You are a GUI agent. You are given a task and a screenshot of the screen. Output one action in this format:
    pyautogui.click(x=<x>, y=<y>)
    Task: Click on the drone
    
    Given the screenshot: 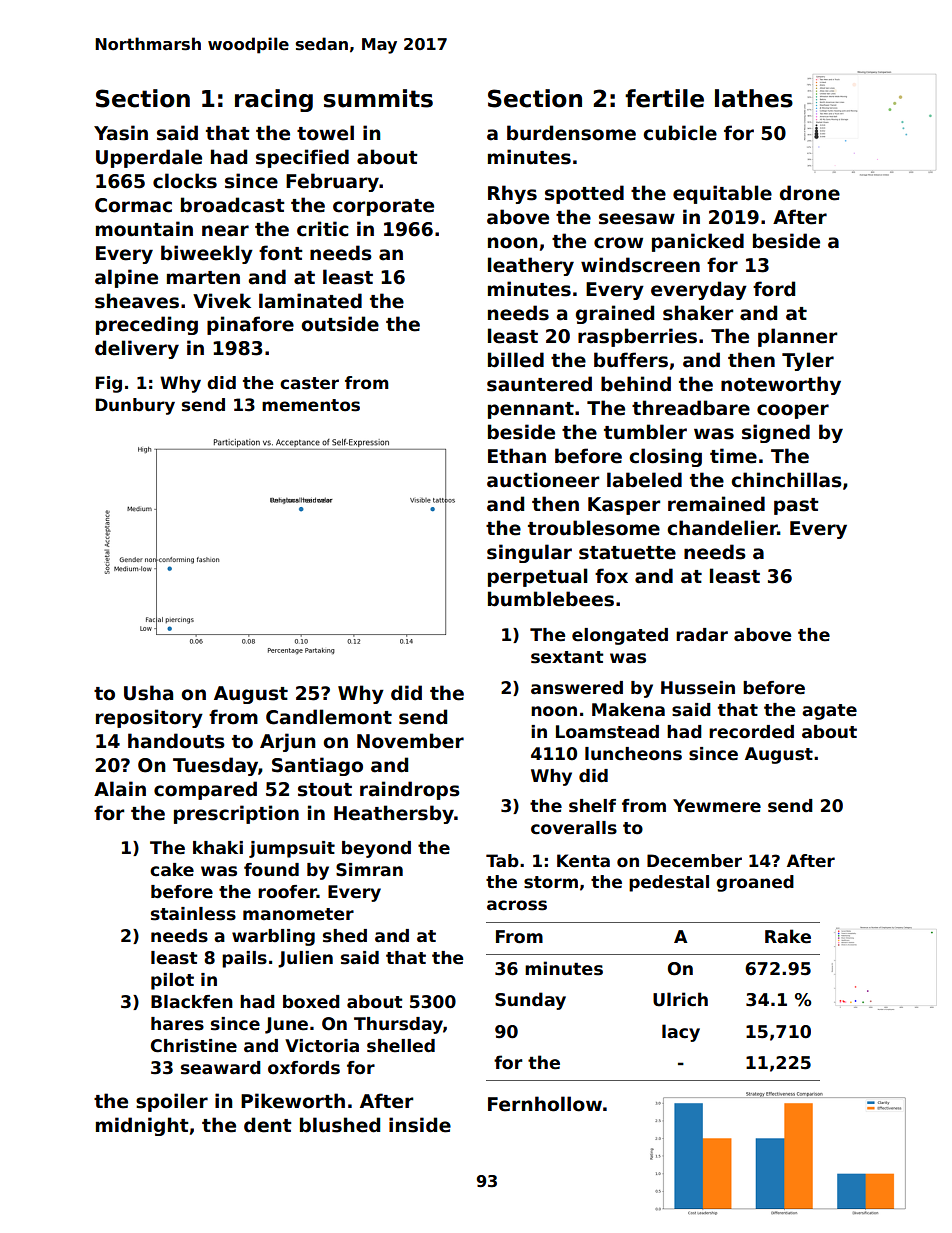 What is the action you would take?
    pyautogui.click(x=810, y=193)
